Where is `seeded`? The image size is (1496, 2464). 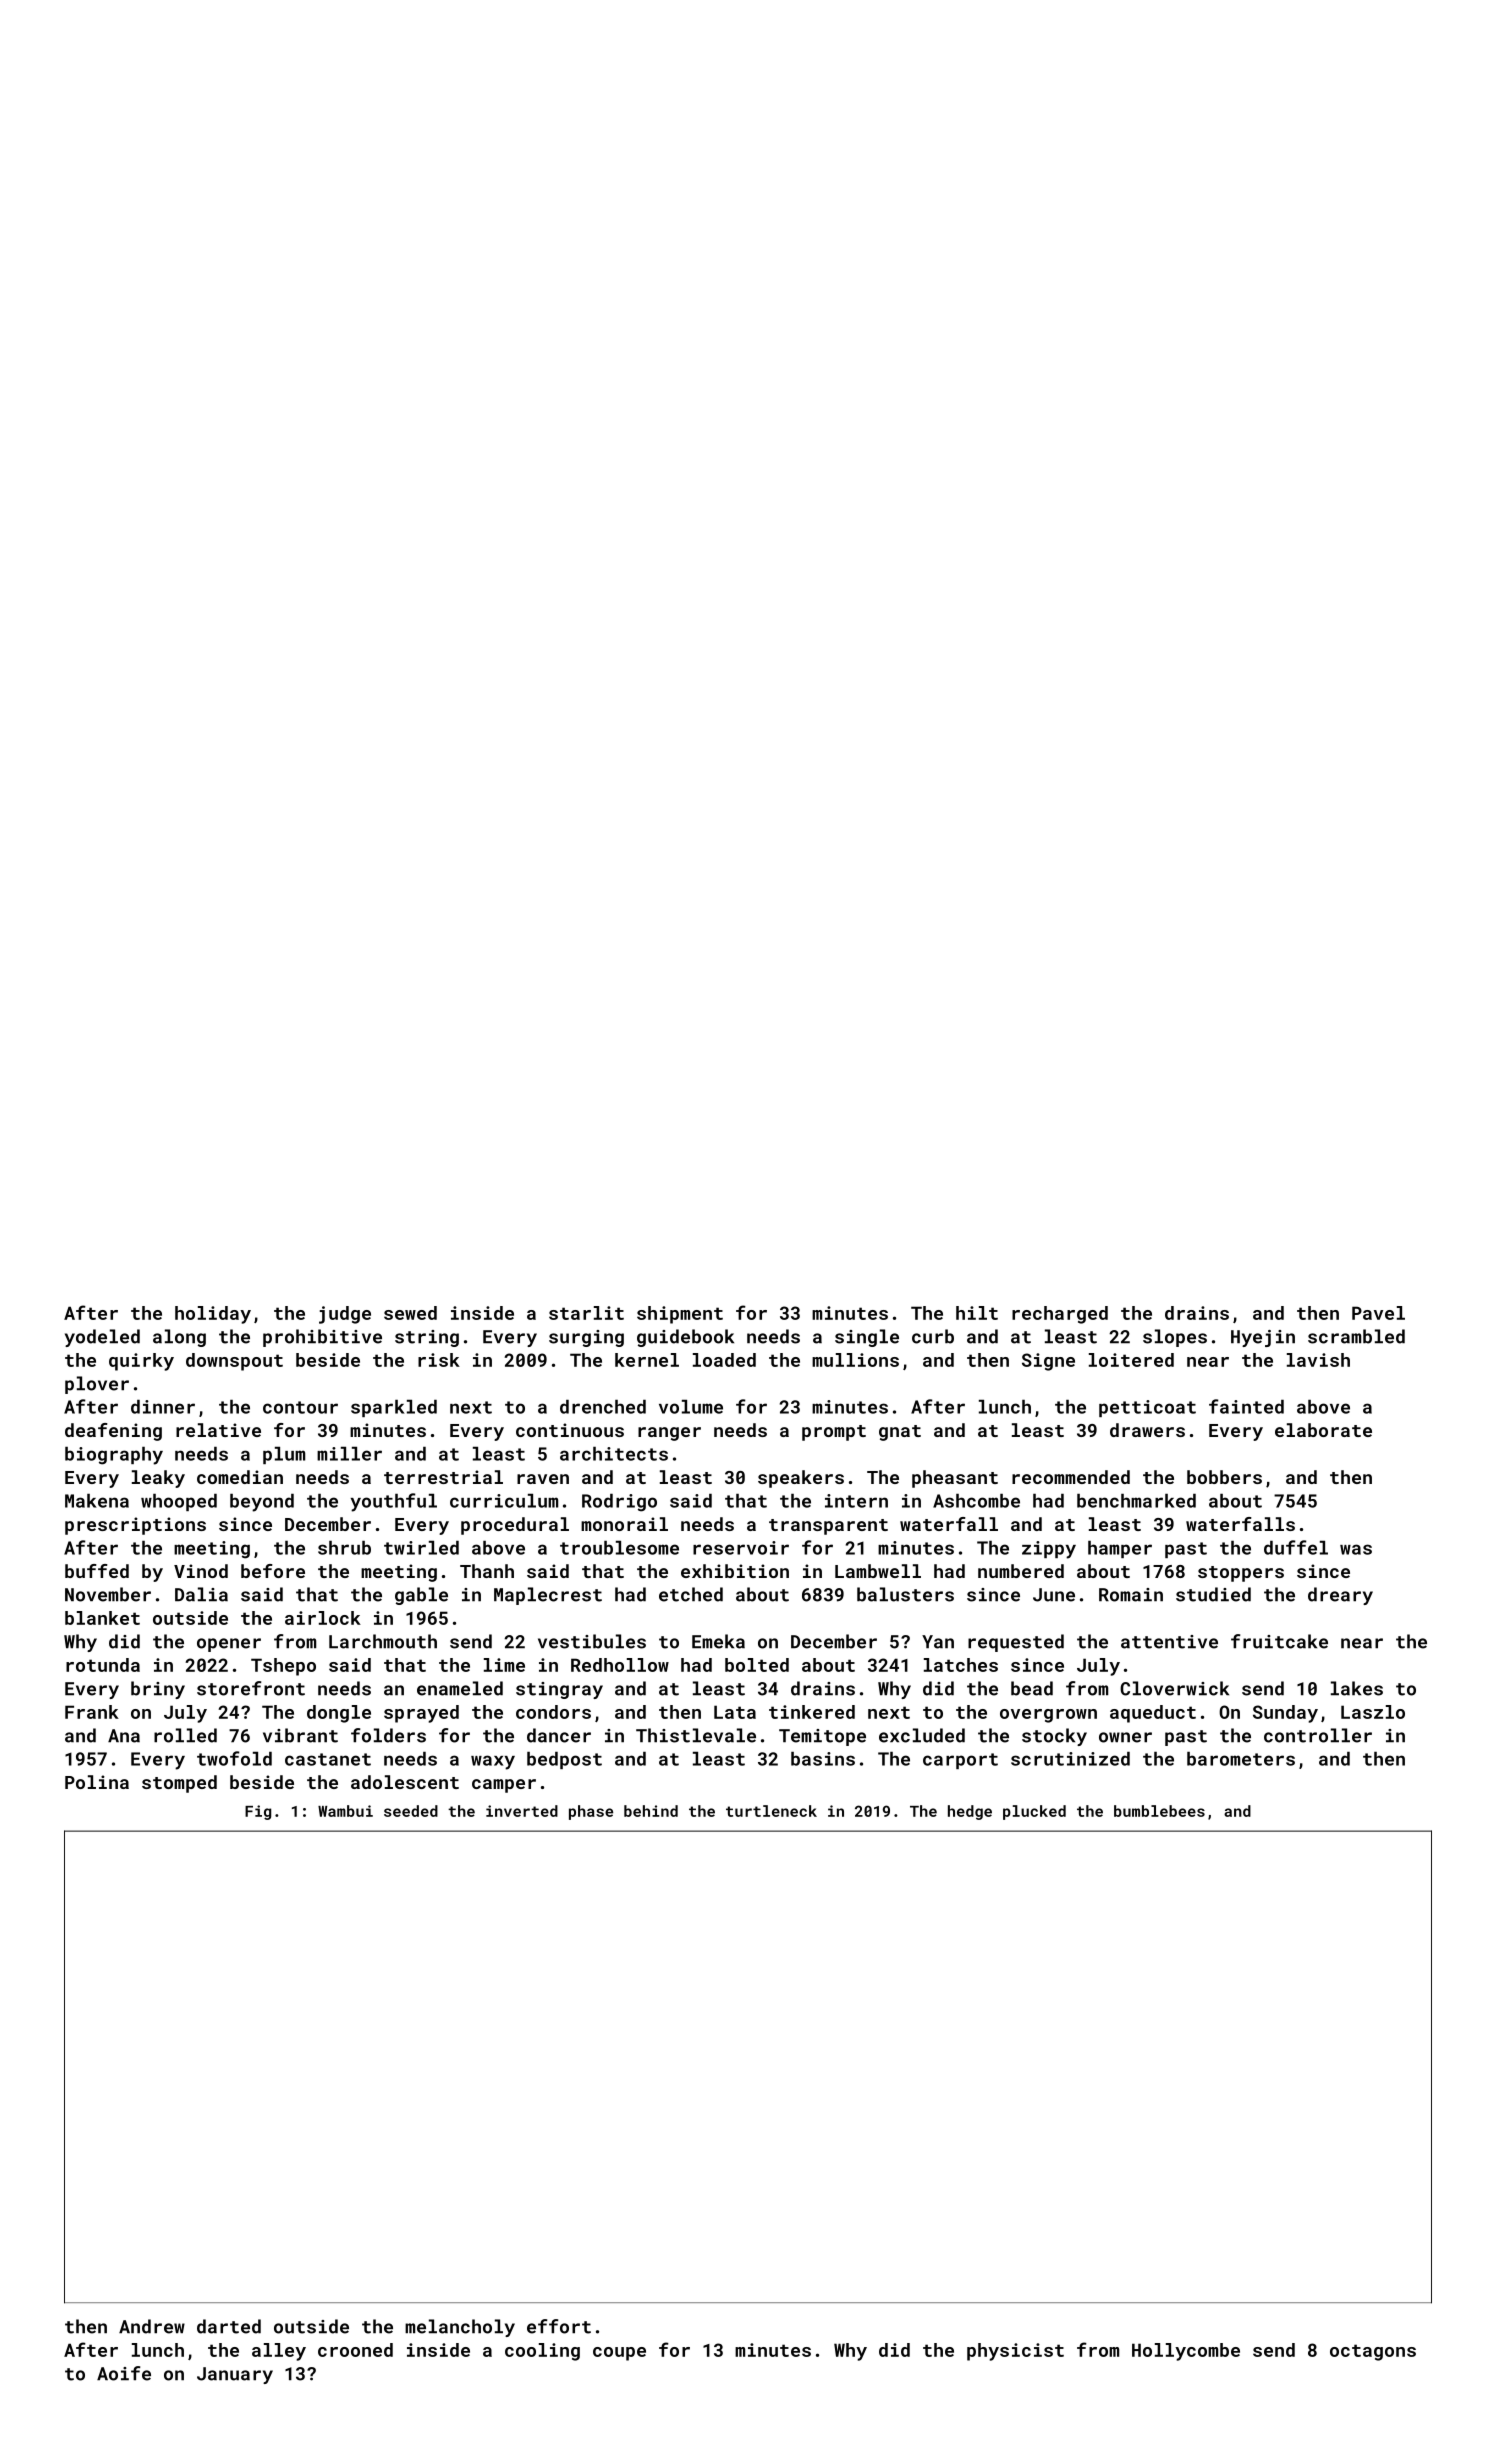 seeded is located at coordinates (411, 1811).
